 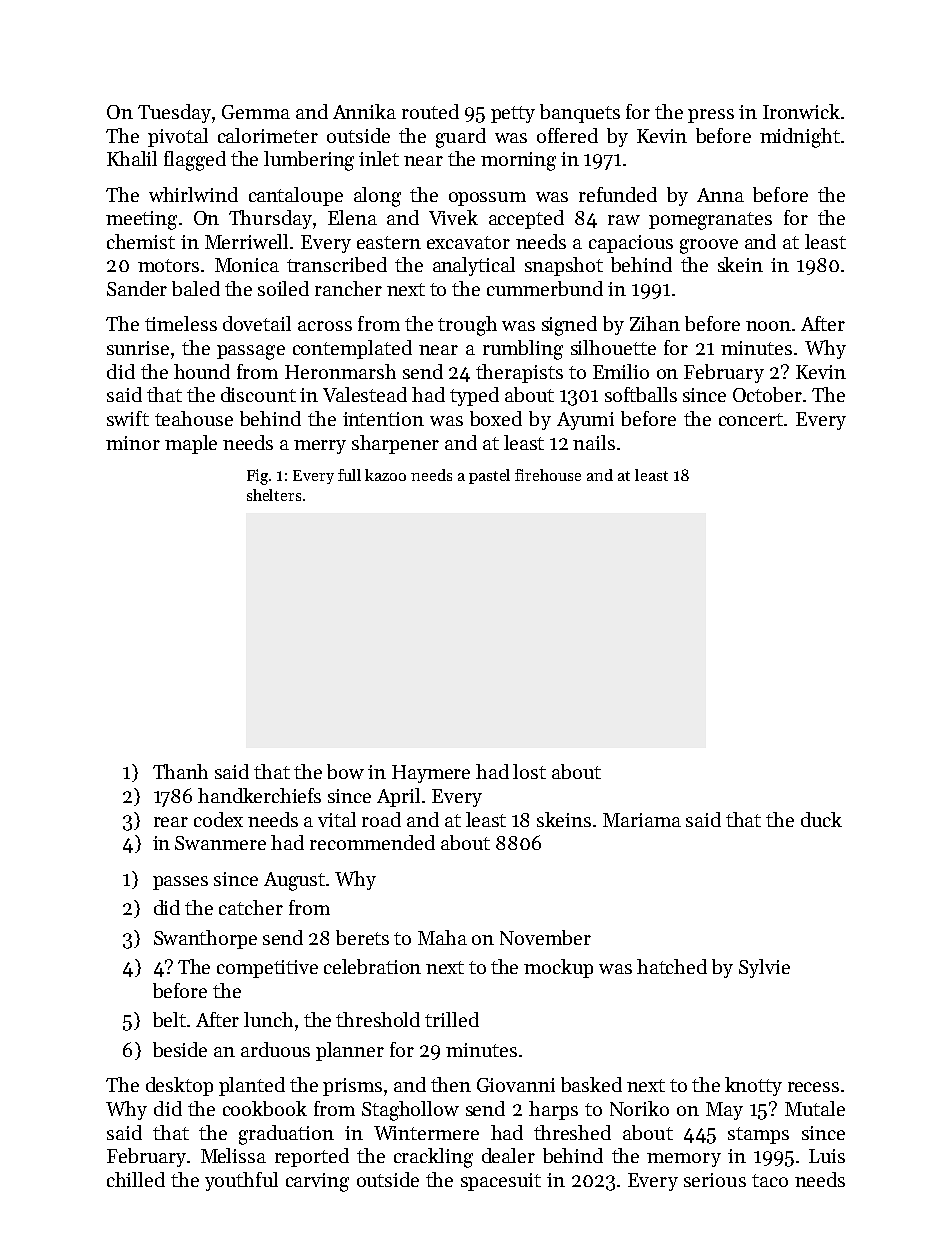 What do you see at coordinates (259, 795) in the screenshot?
I see `handkerchiefs` at bounding box center [259, 795].
